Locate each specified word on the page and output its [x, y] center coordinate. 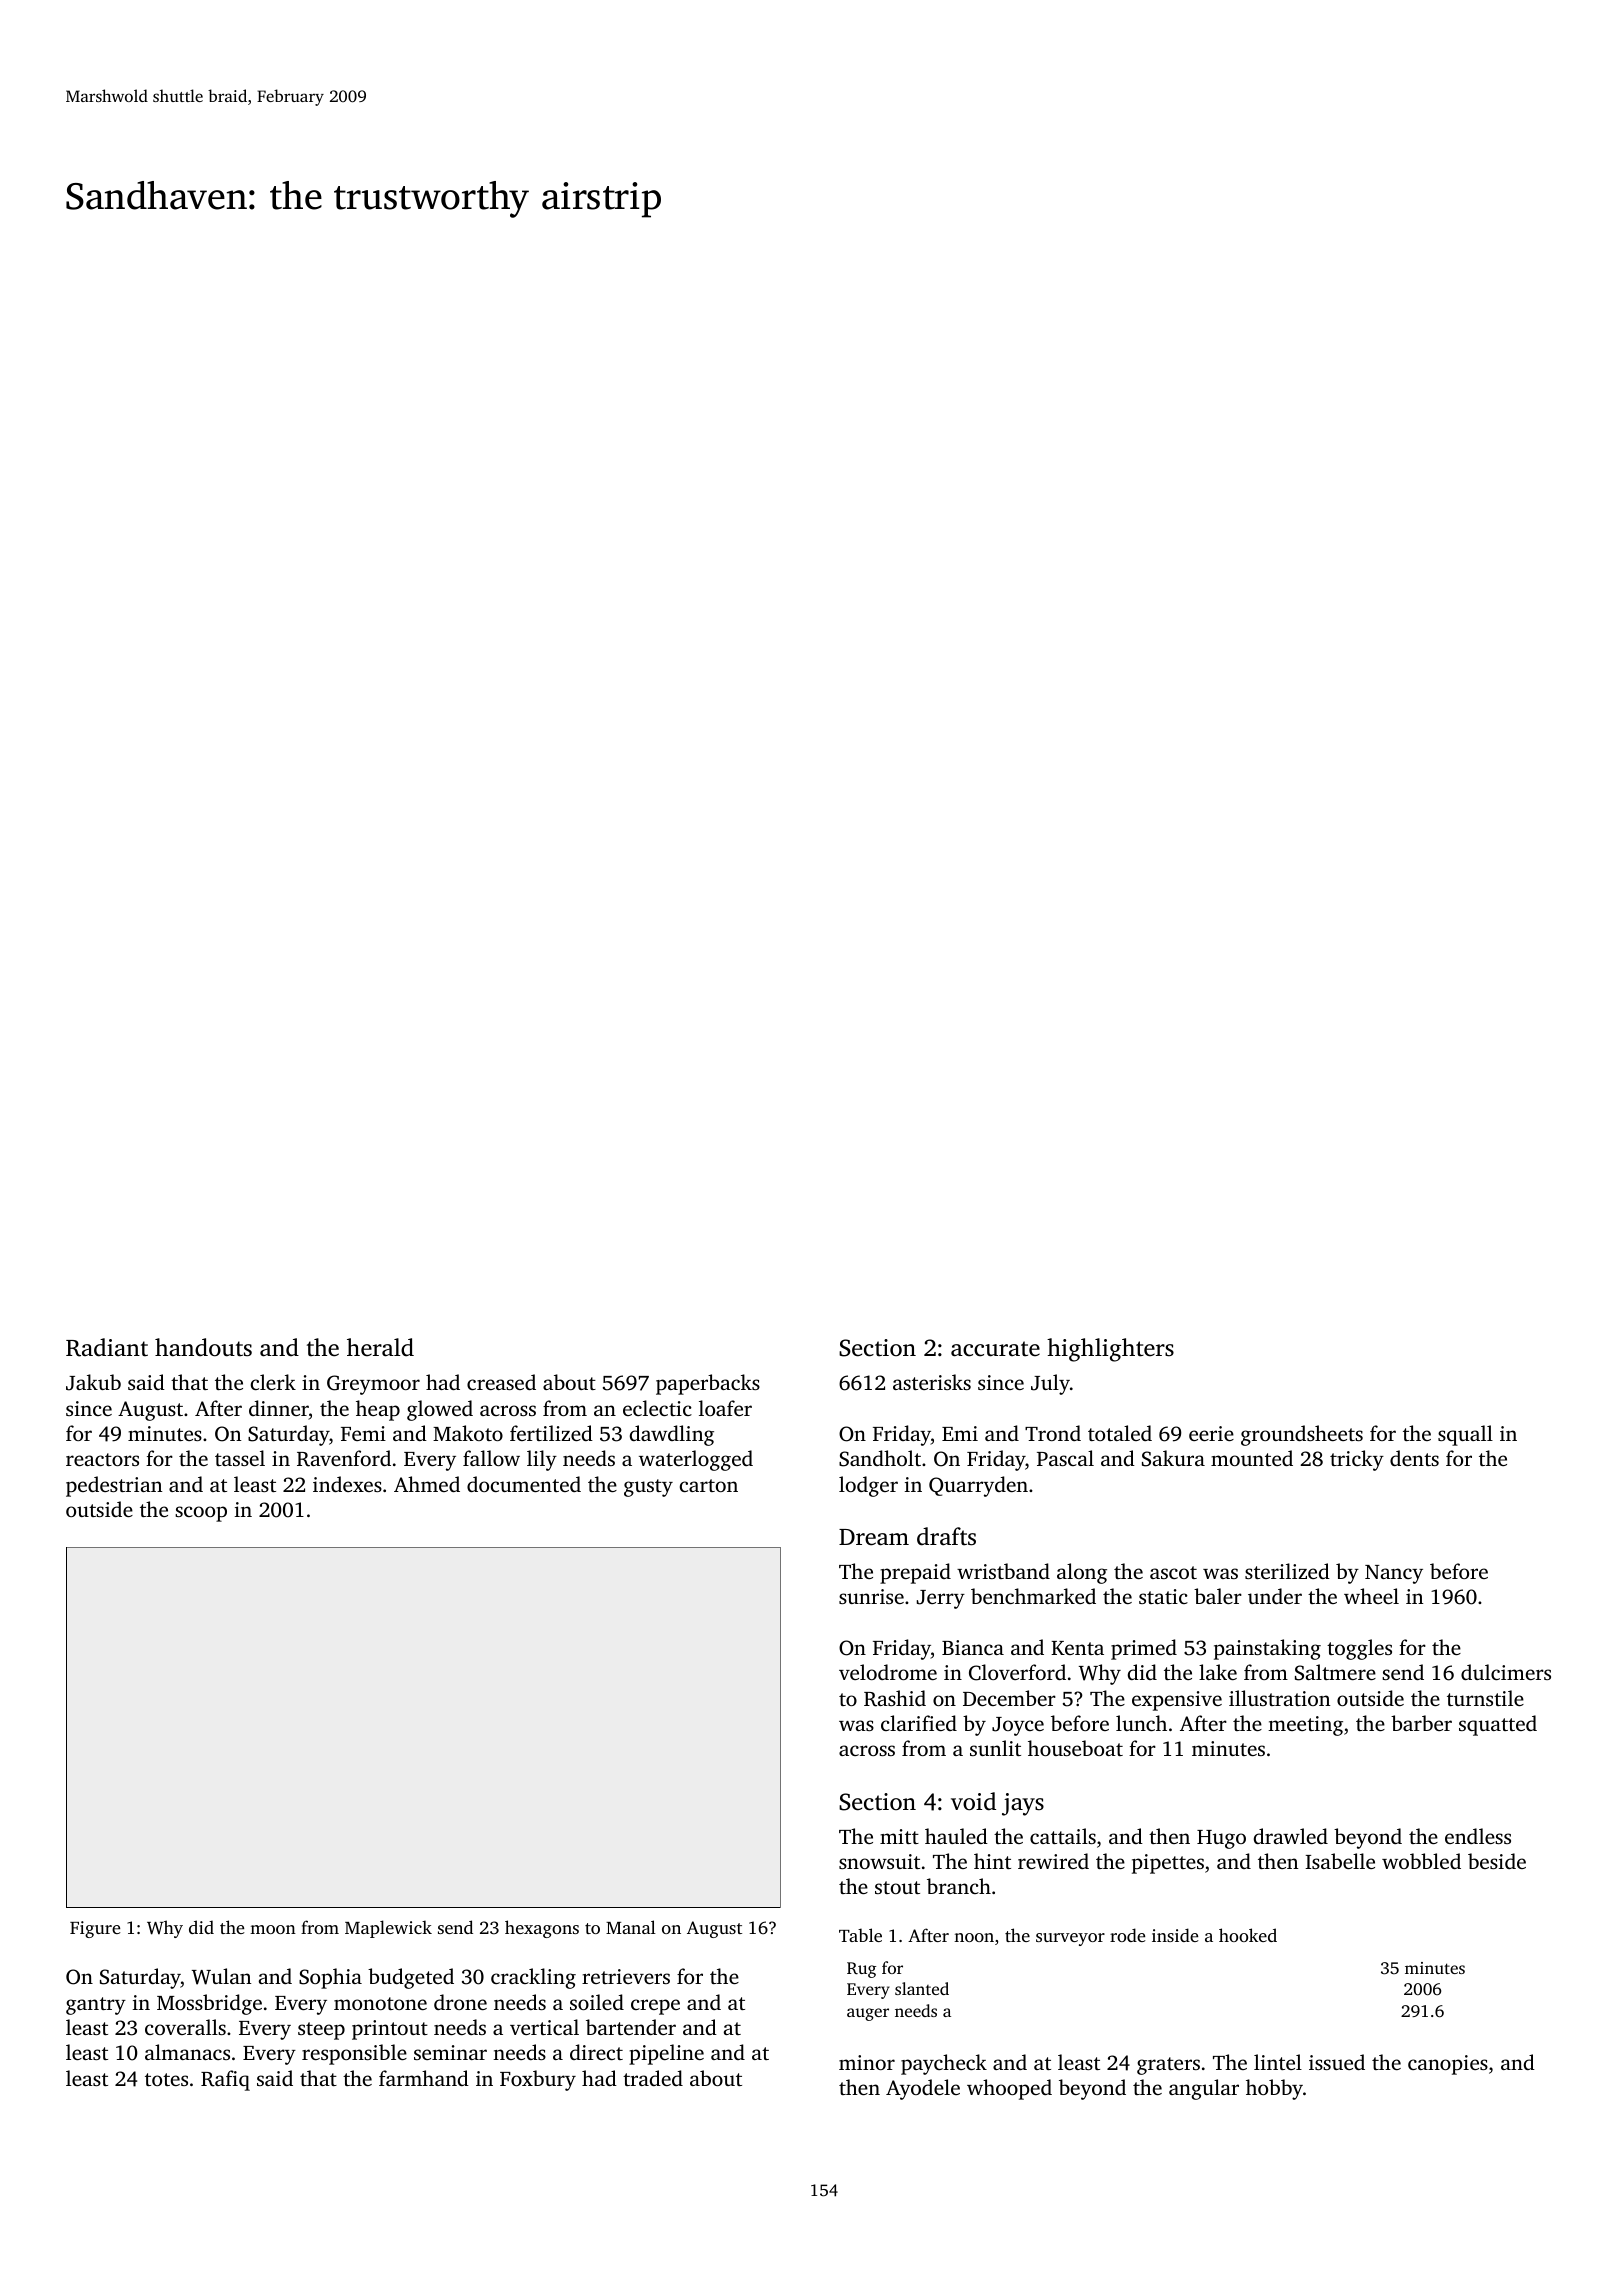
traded [653, 2078]
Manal [631, 1927]
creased [501, 1382]
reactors [102, 1459]
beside [1497, 1861]
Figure [95, 1929]
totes [166, 2079]
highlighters [1110, 1350]
